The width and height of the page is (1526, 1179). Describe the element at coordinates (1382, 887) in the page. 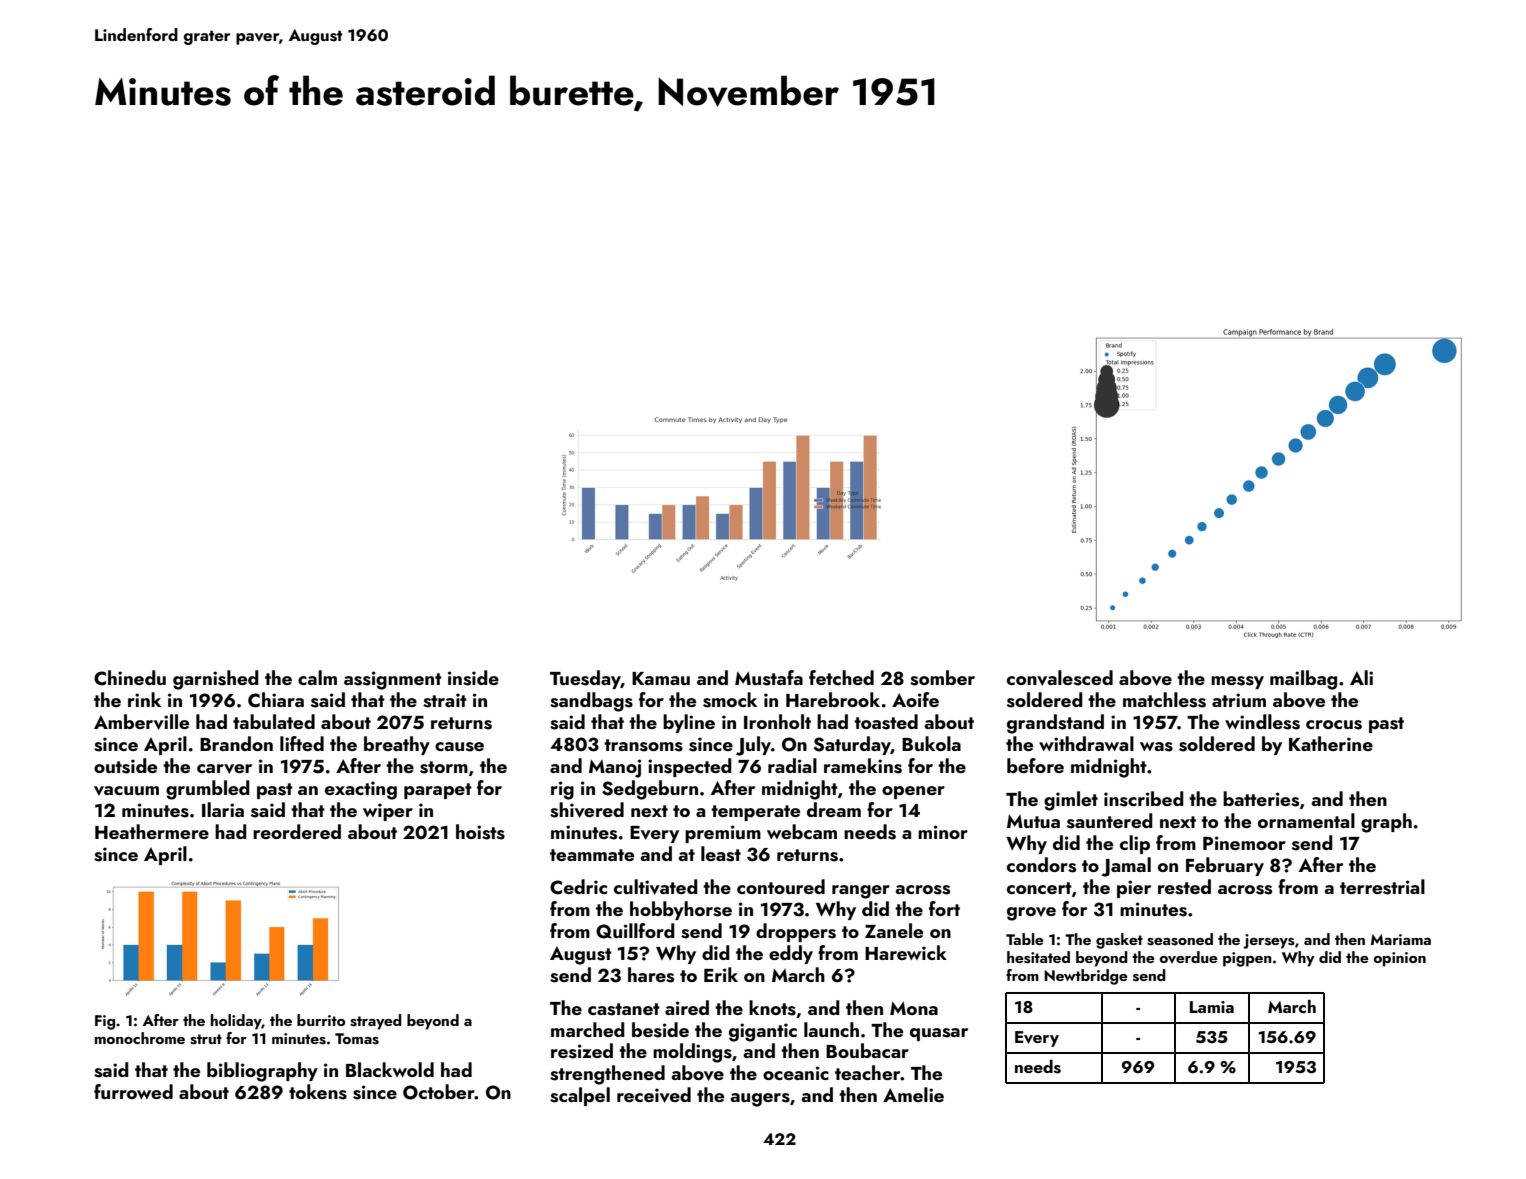

I see `terrestrial` at that location.
